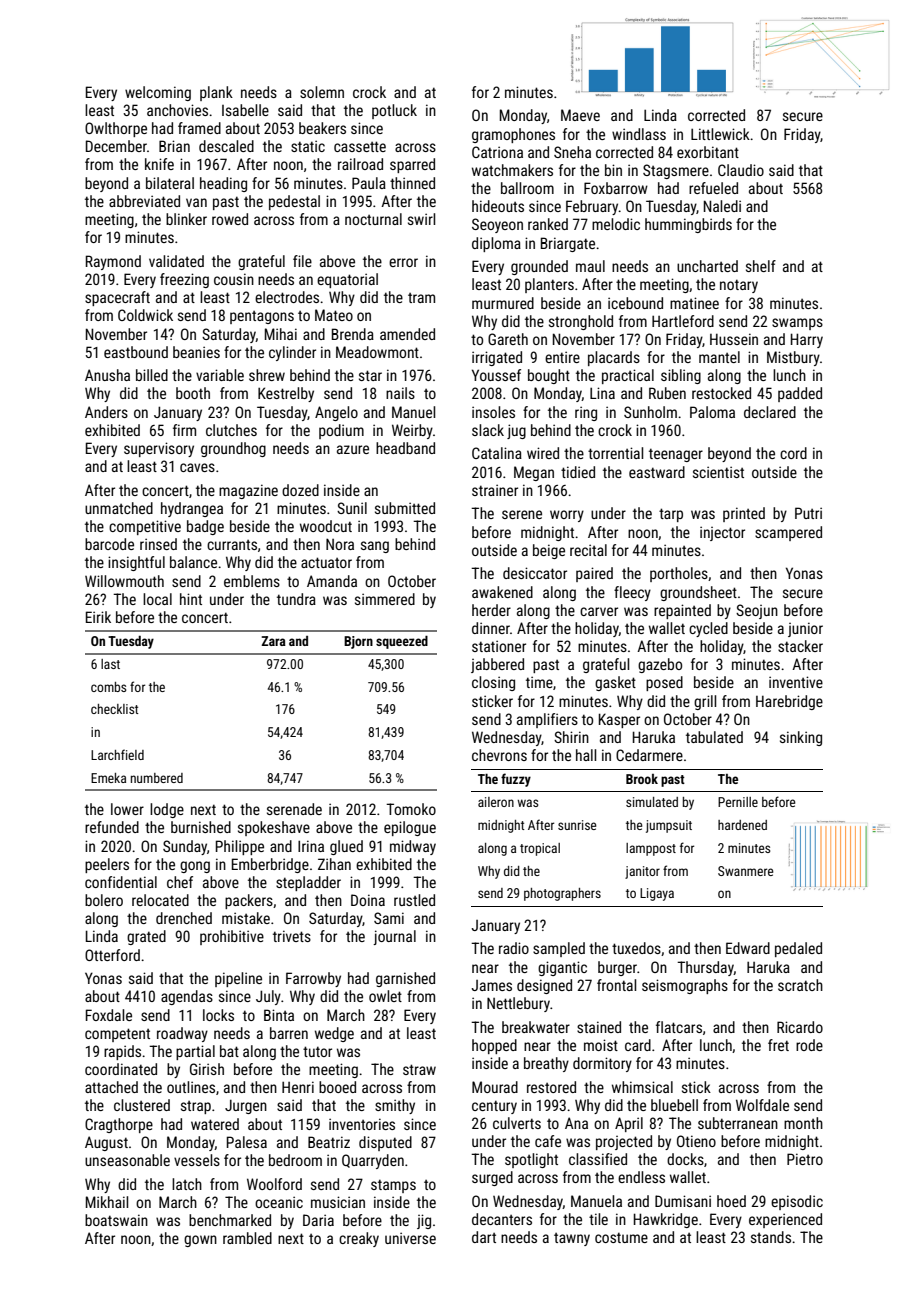  What do you see at coordinates (619, 720) in the document?
I see `Kasper` at bounding box center [619, 720].
